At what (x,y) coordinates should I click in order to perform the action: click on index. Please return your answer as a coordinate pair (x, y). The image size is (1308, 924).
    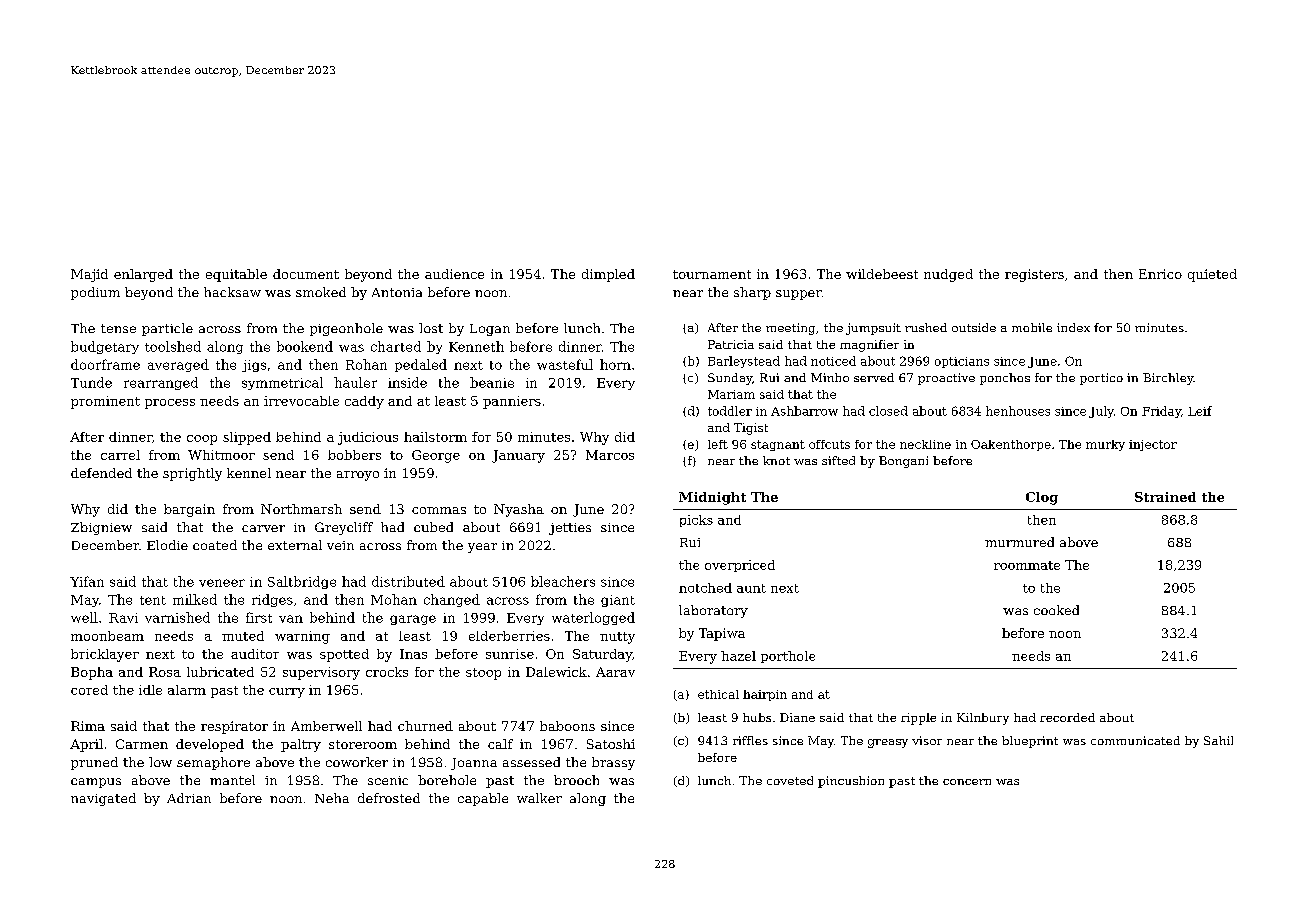
    Looking at the image, I should click on (1073, 327).
